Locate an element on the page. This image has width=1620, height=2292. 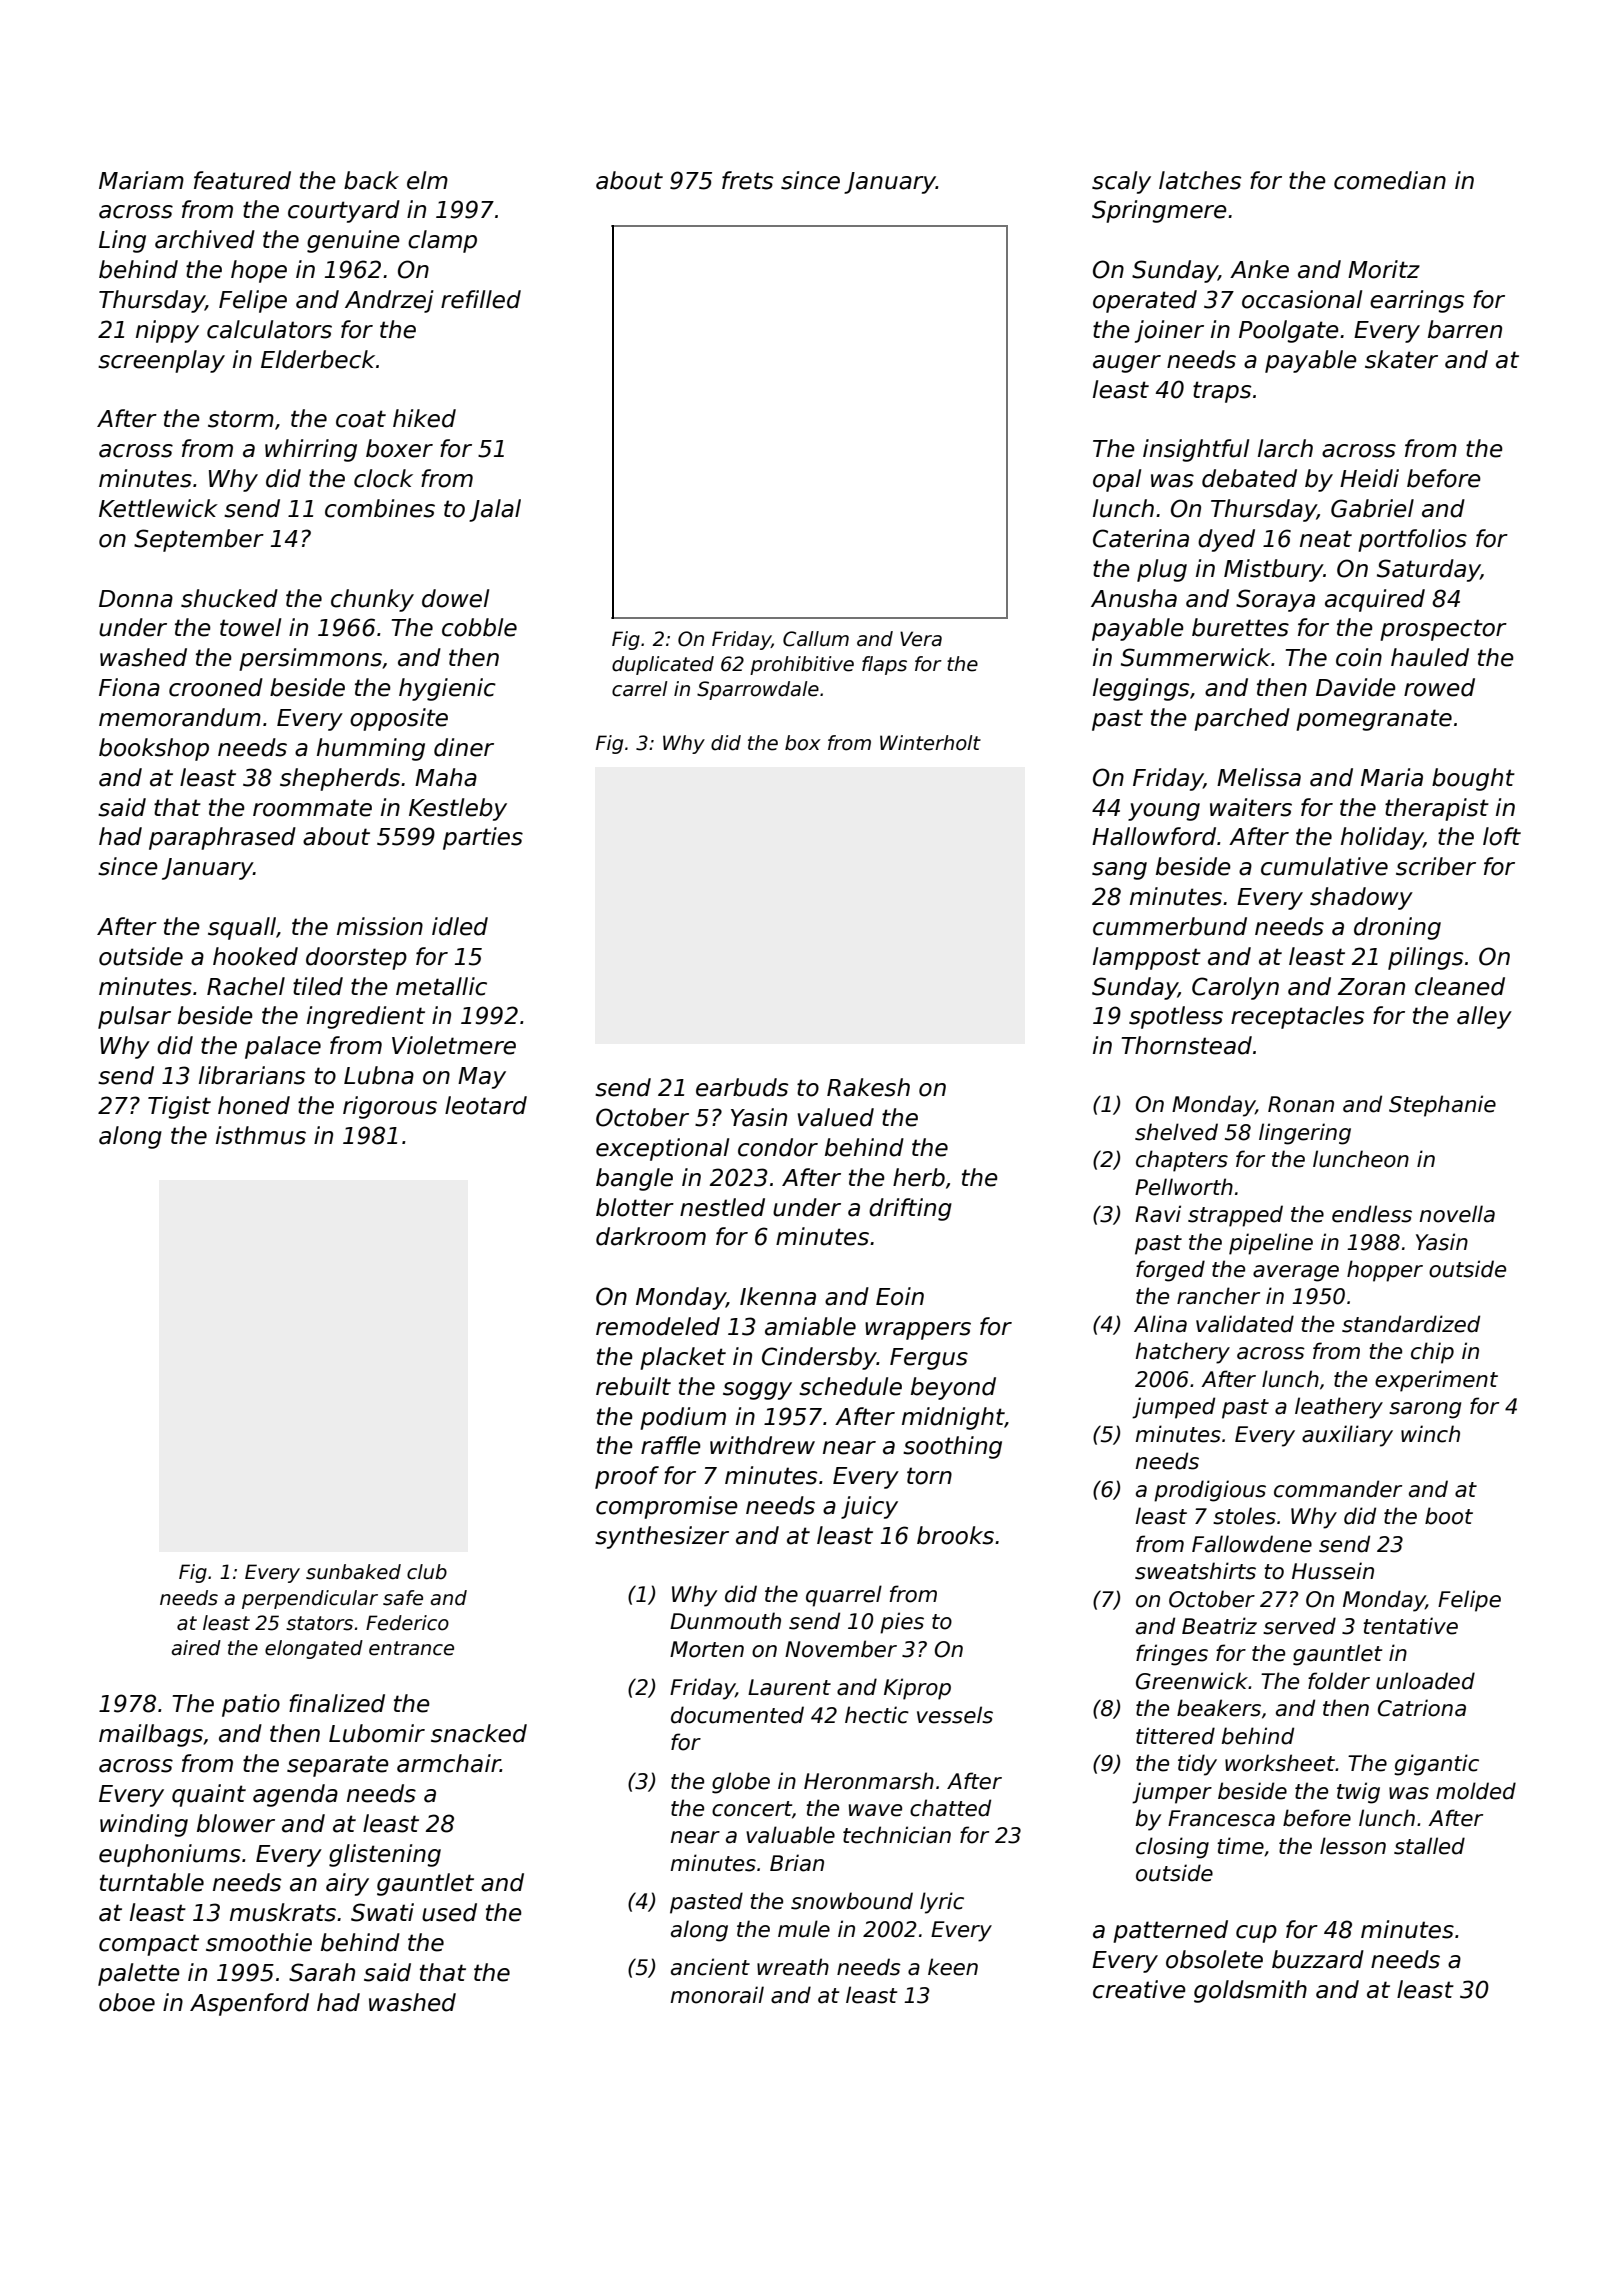
hiked is located at coordinates (424, 418).
